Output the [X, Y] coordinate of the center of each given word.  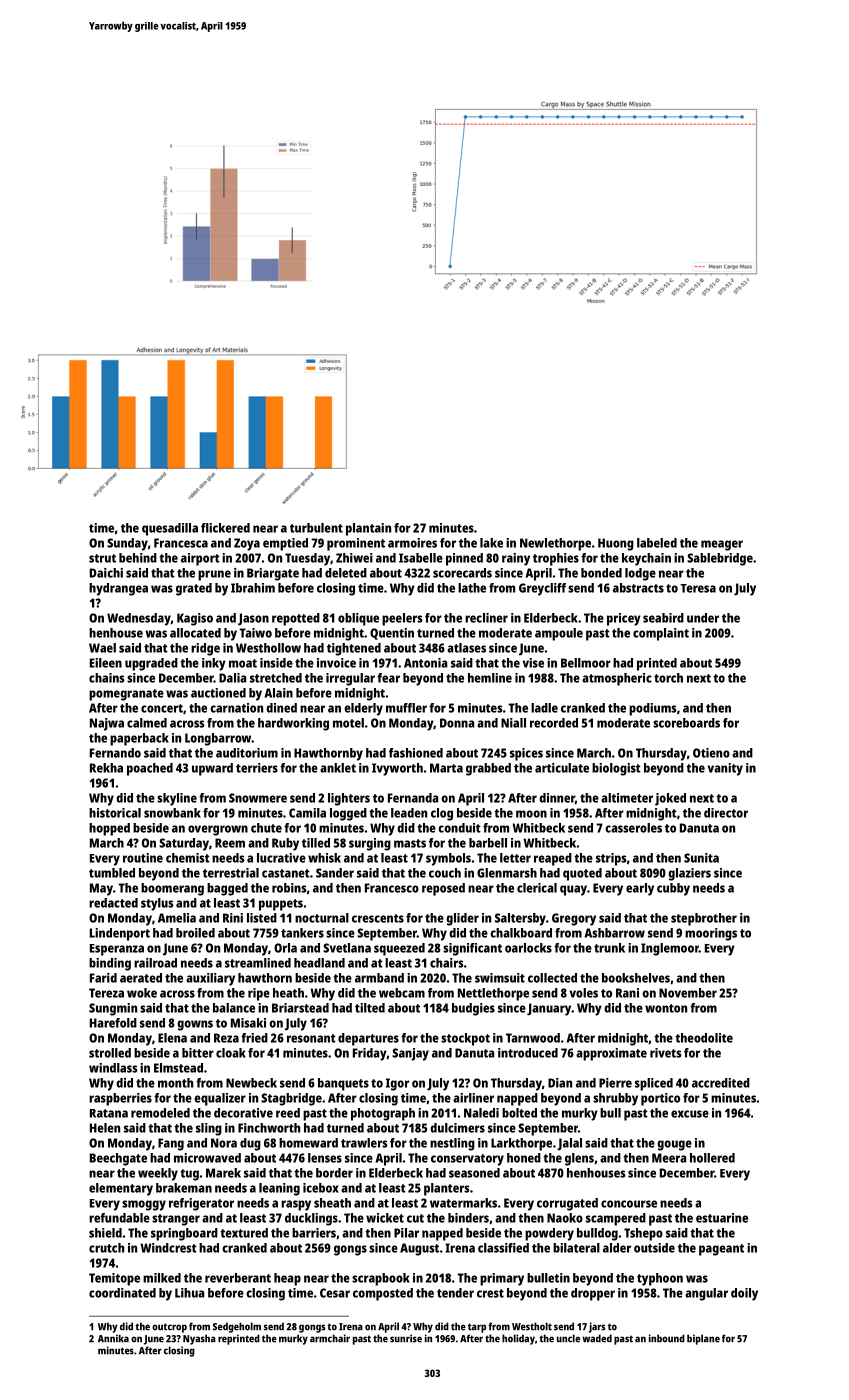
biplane [703, 1339]
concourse [629, 1204]
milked [162, 1278]
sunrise [406, 1338]
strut [102, 558]
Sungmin [113, 1009]
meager [722, 545]
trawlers [364, 1143]
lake [491, 543]
